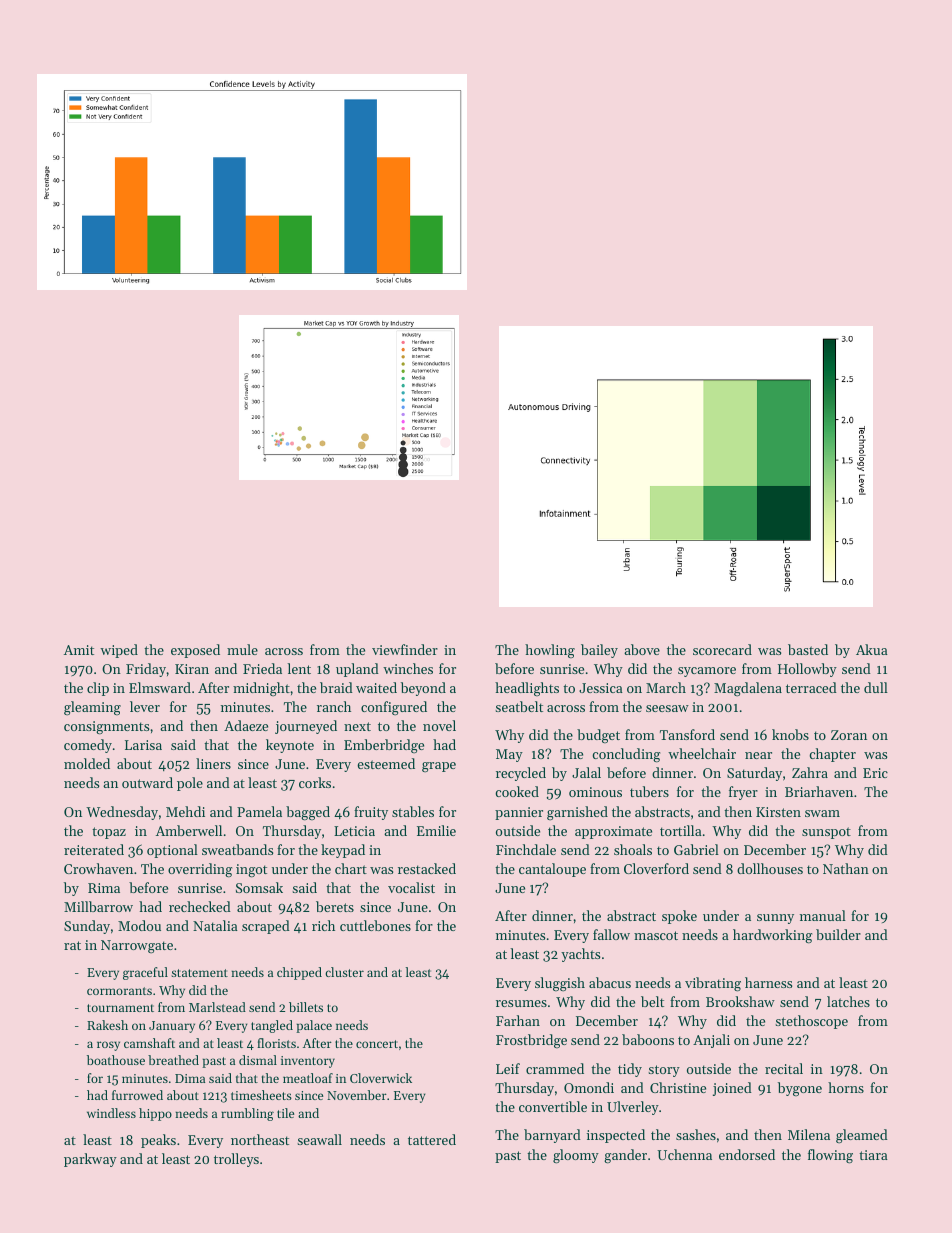  I want to click on chapter, so click(832, 755).
